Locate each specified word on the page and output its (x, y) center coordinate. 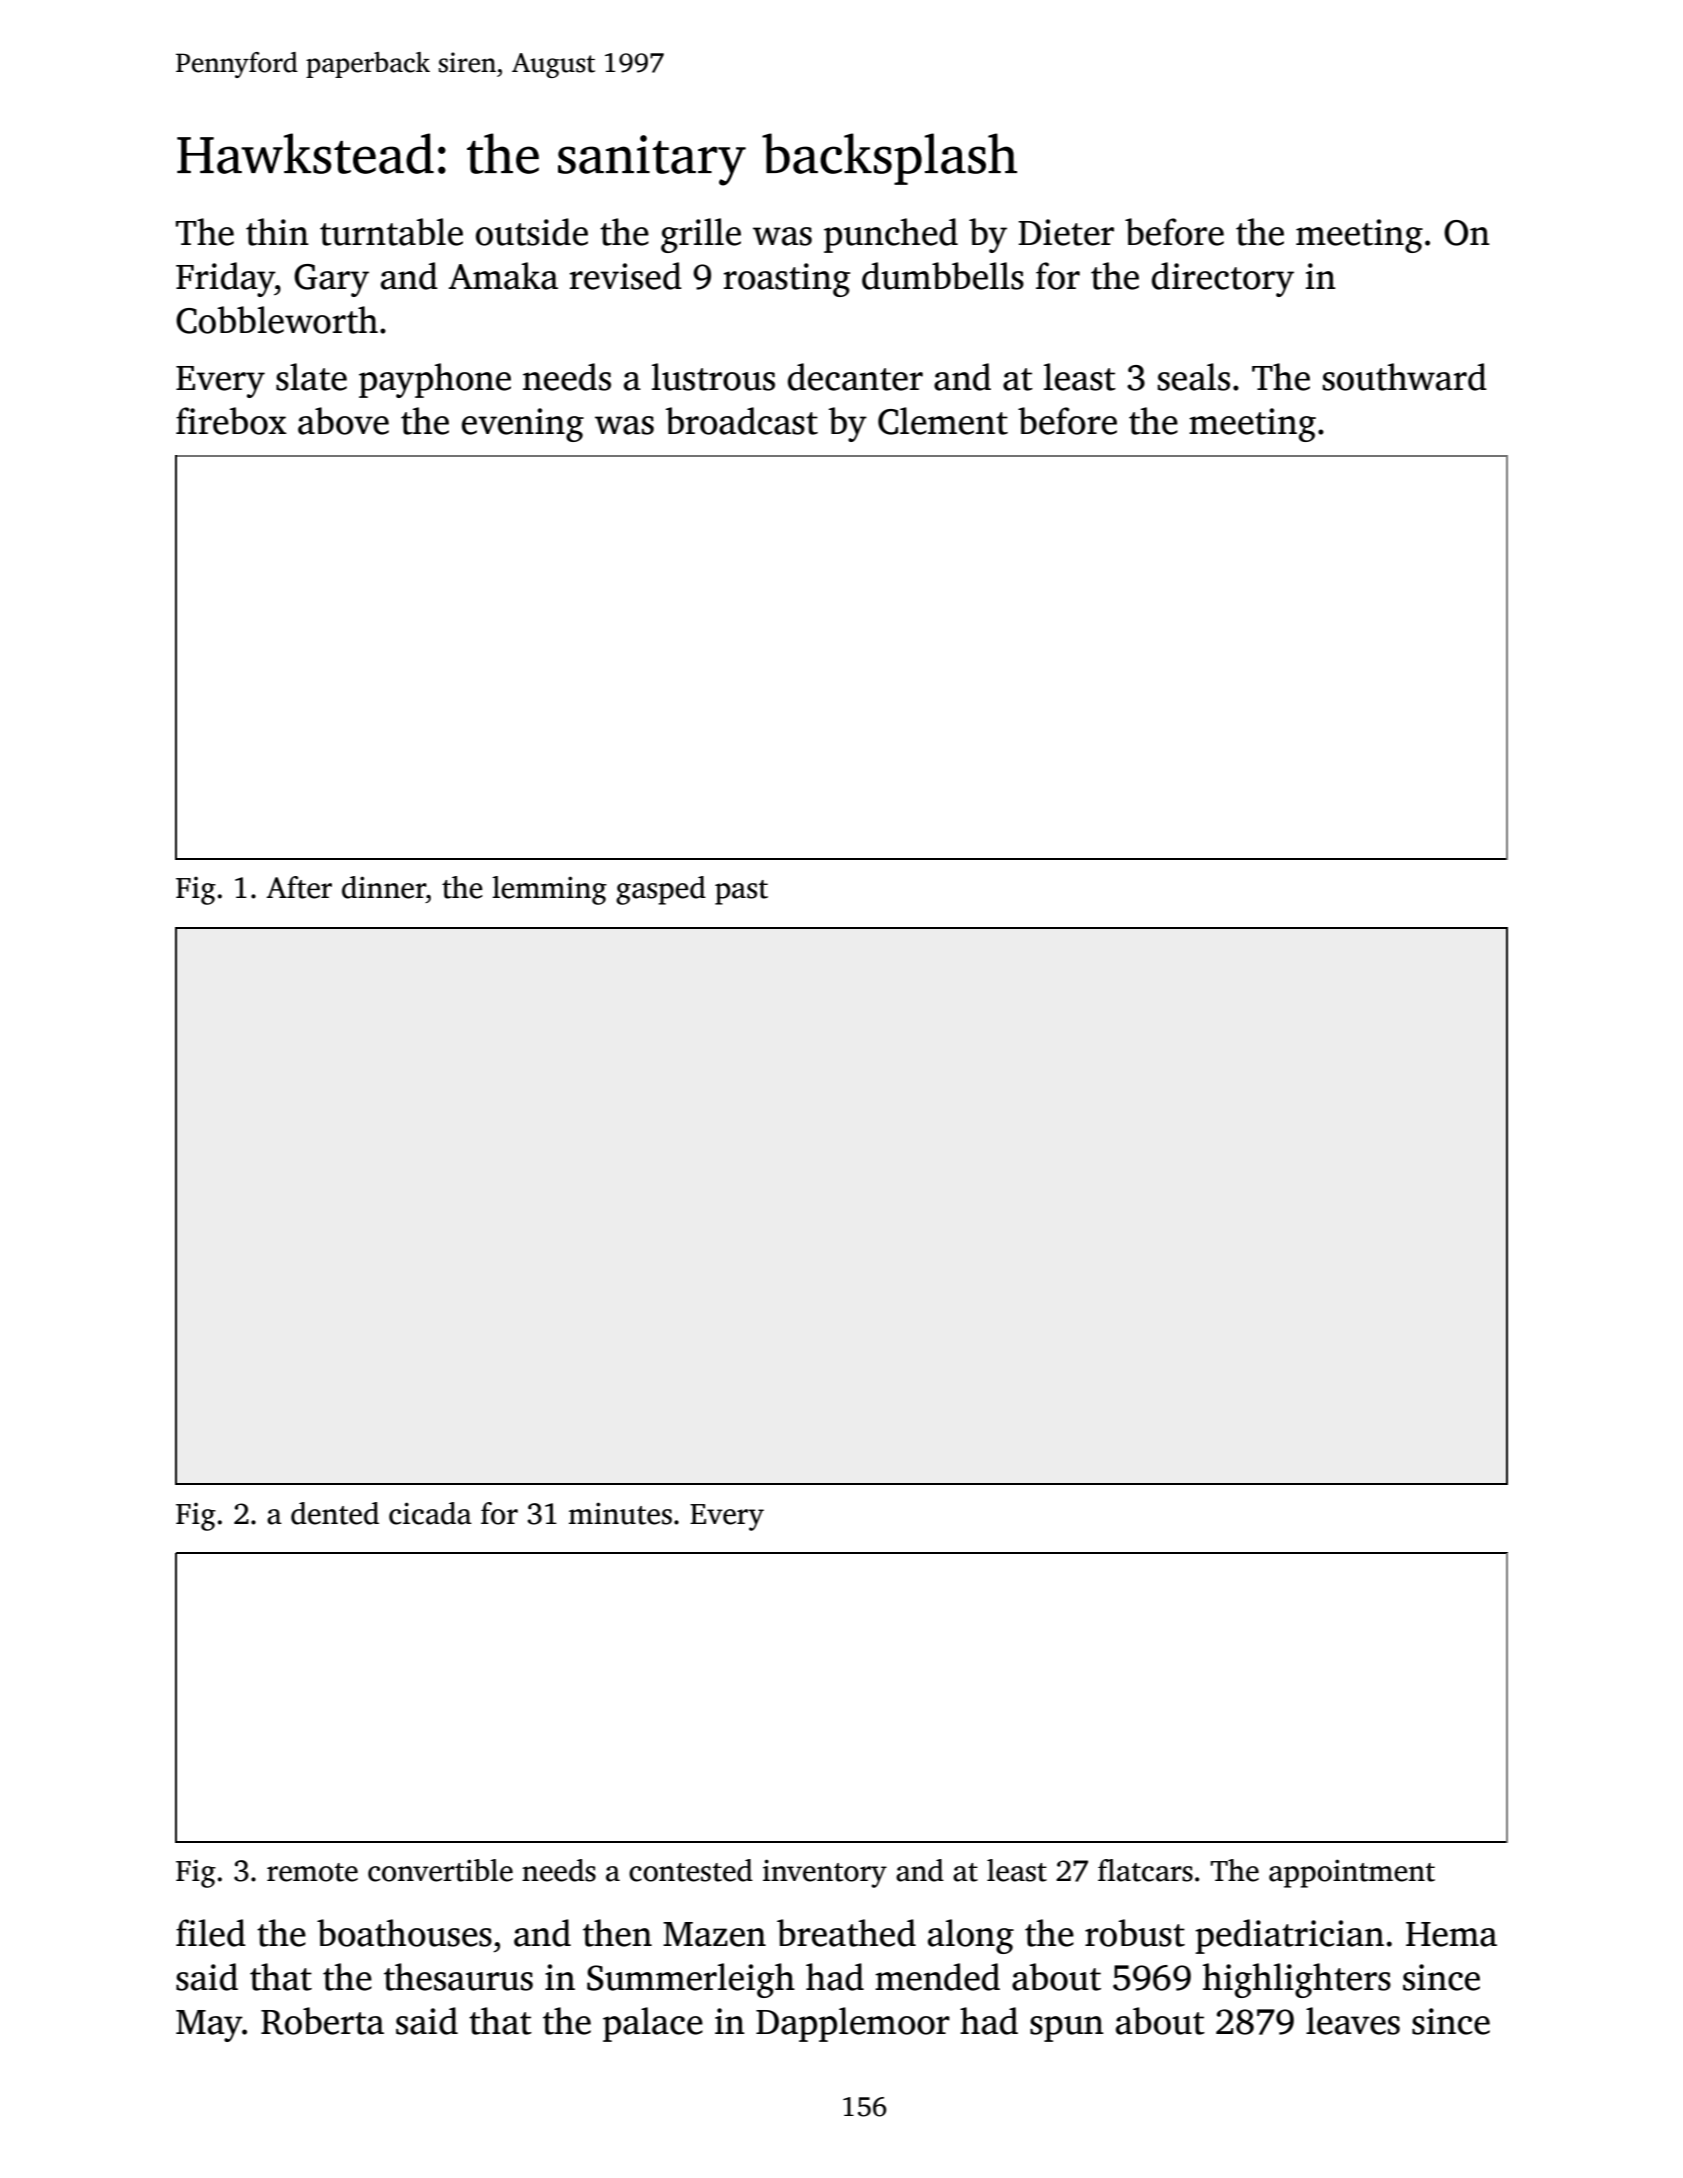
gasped (661, 890)
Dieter (1066, 232)
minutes (620, 1513)
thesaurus (458, 1977)
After (299, 887)
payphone (435, 380)
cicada (430, 1513)
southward (1405, 377)
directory (1223, 279)
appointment (1352, 1873)
